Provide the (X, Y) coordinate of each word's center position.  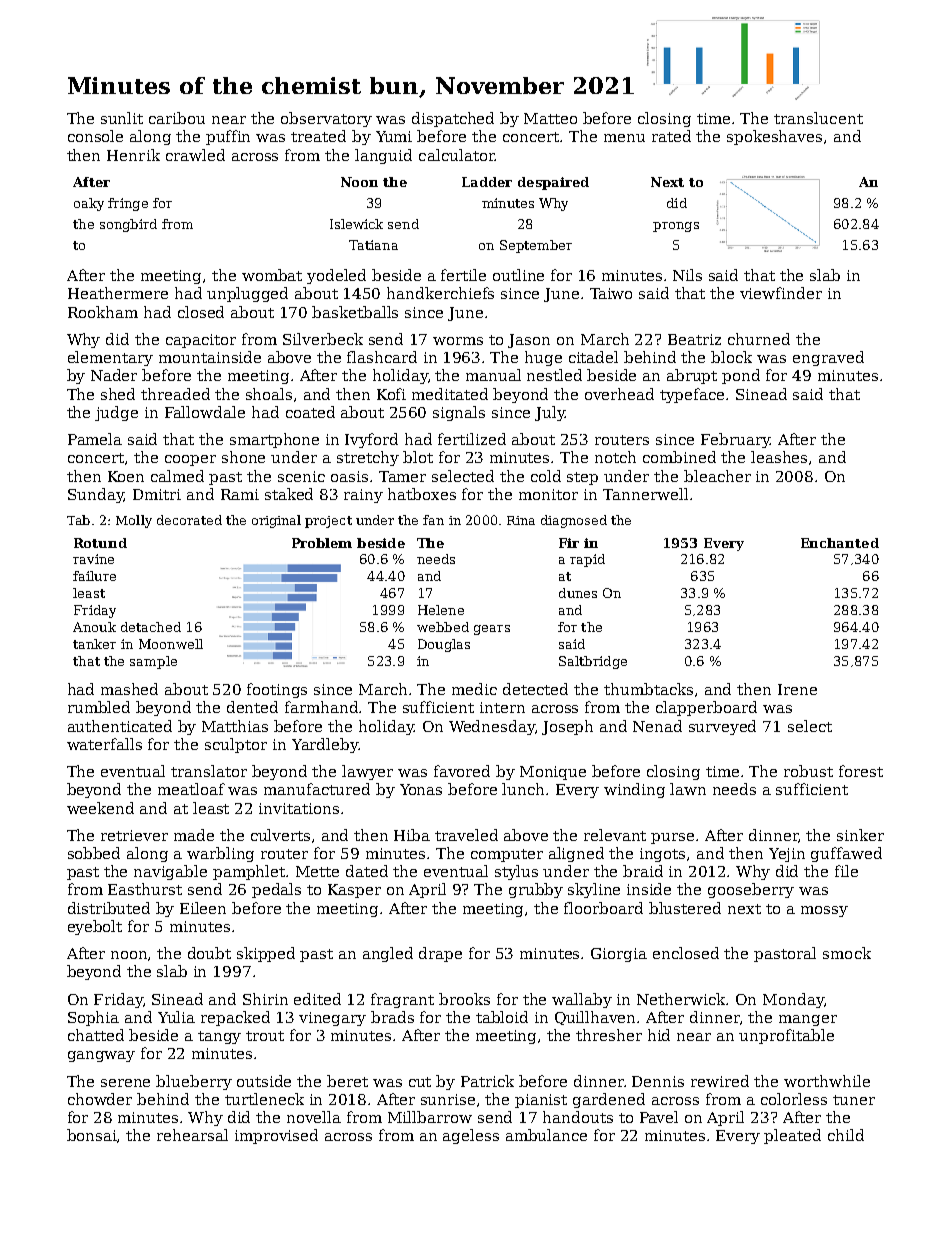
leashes (779, 457)
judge (116, 413)
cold (546, 476)
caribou (177, 118)
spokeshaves (774, 137)
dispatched (453, 119)
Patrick (487, 1081)
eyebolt (95, 927)
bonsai (92, 1136)
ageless (471, 1136)
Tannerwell (645, 494)
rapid (587, 560)
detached (151, 627)
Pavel (659, 1117)
